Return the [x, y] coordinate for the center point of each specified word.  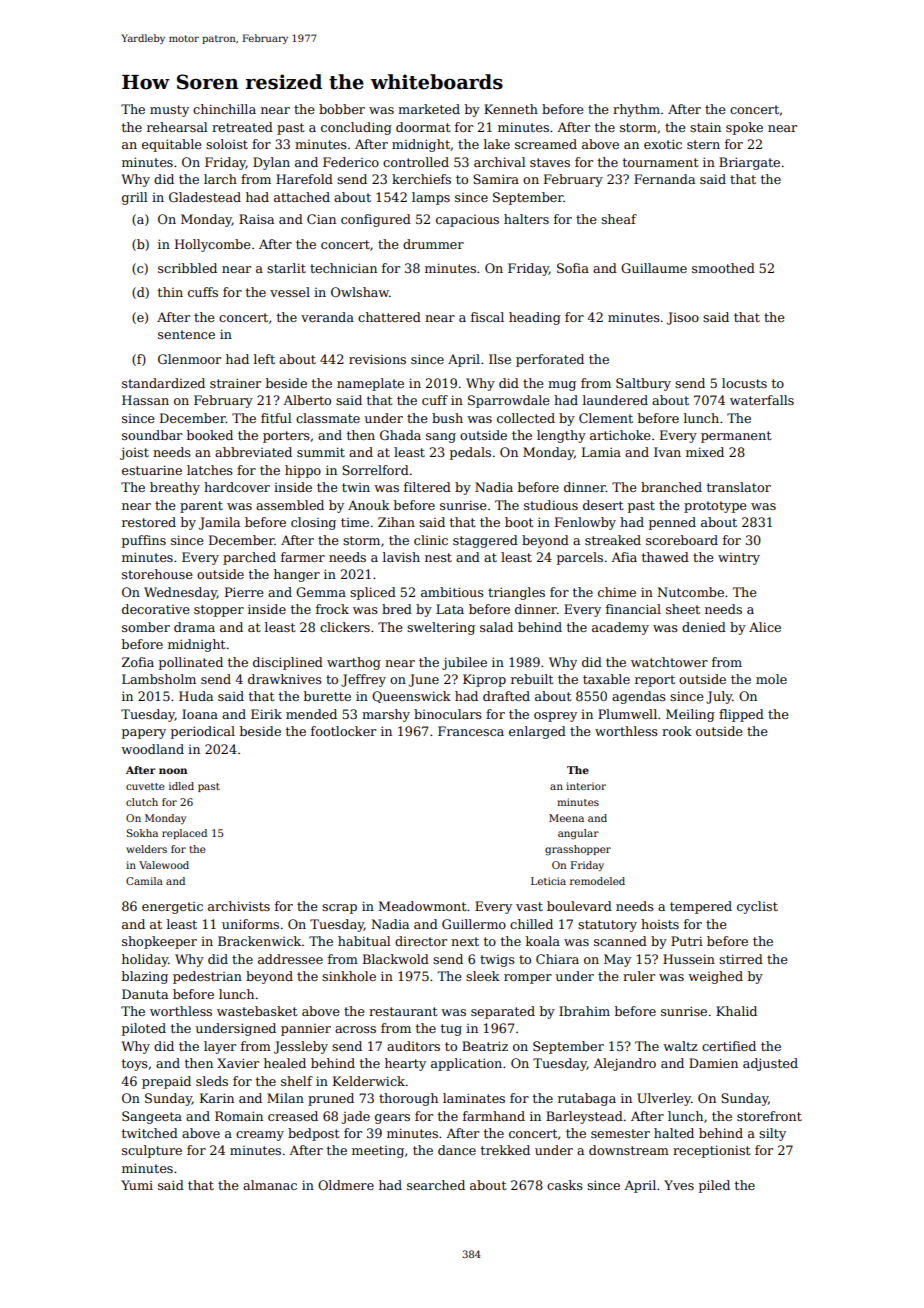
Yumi [137, 1185]
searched [436, 1185]
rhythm [636, 110]
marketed [429, 109]
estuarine [152, 470]
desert [603, 505]
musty [169, 111]
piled [714, 1186]
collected [526, 418]
